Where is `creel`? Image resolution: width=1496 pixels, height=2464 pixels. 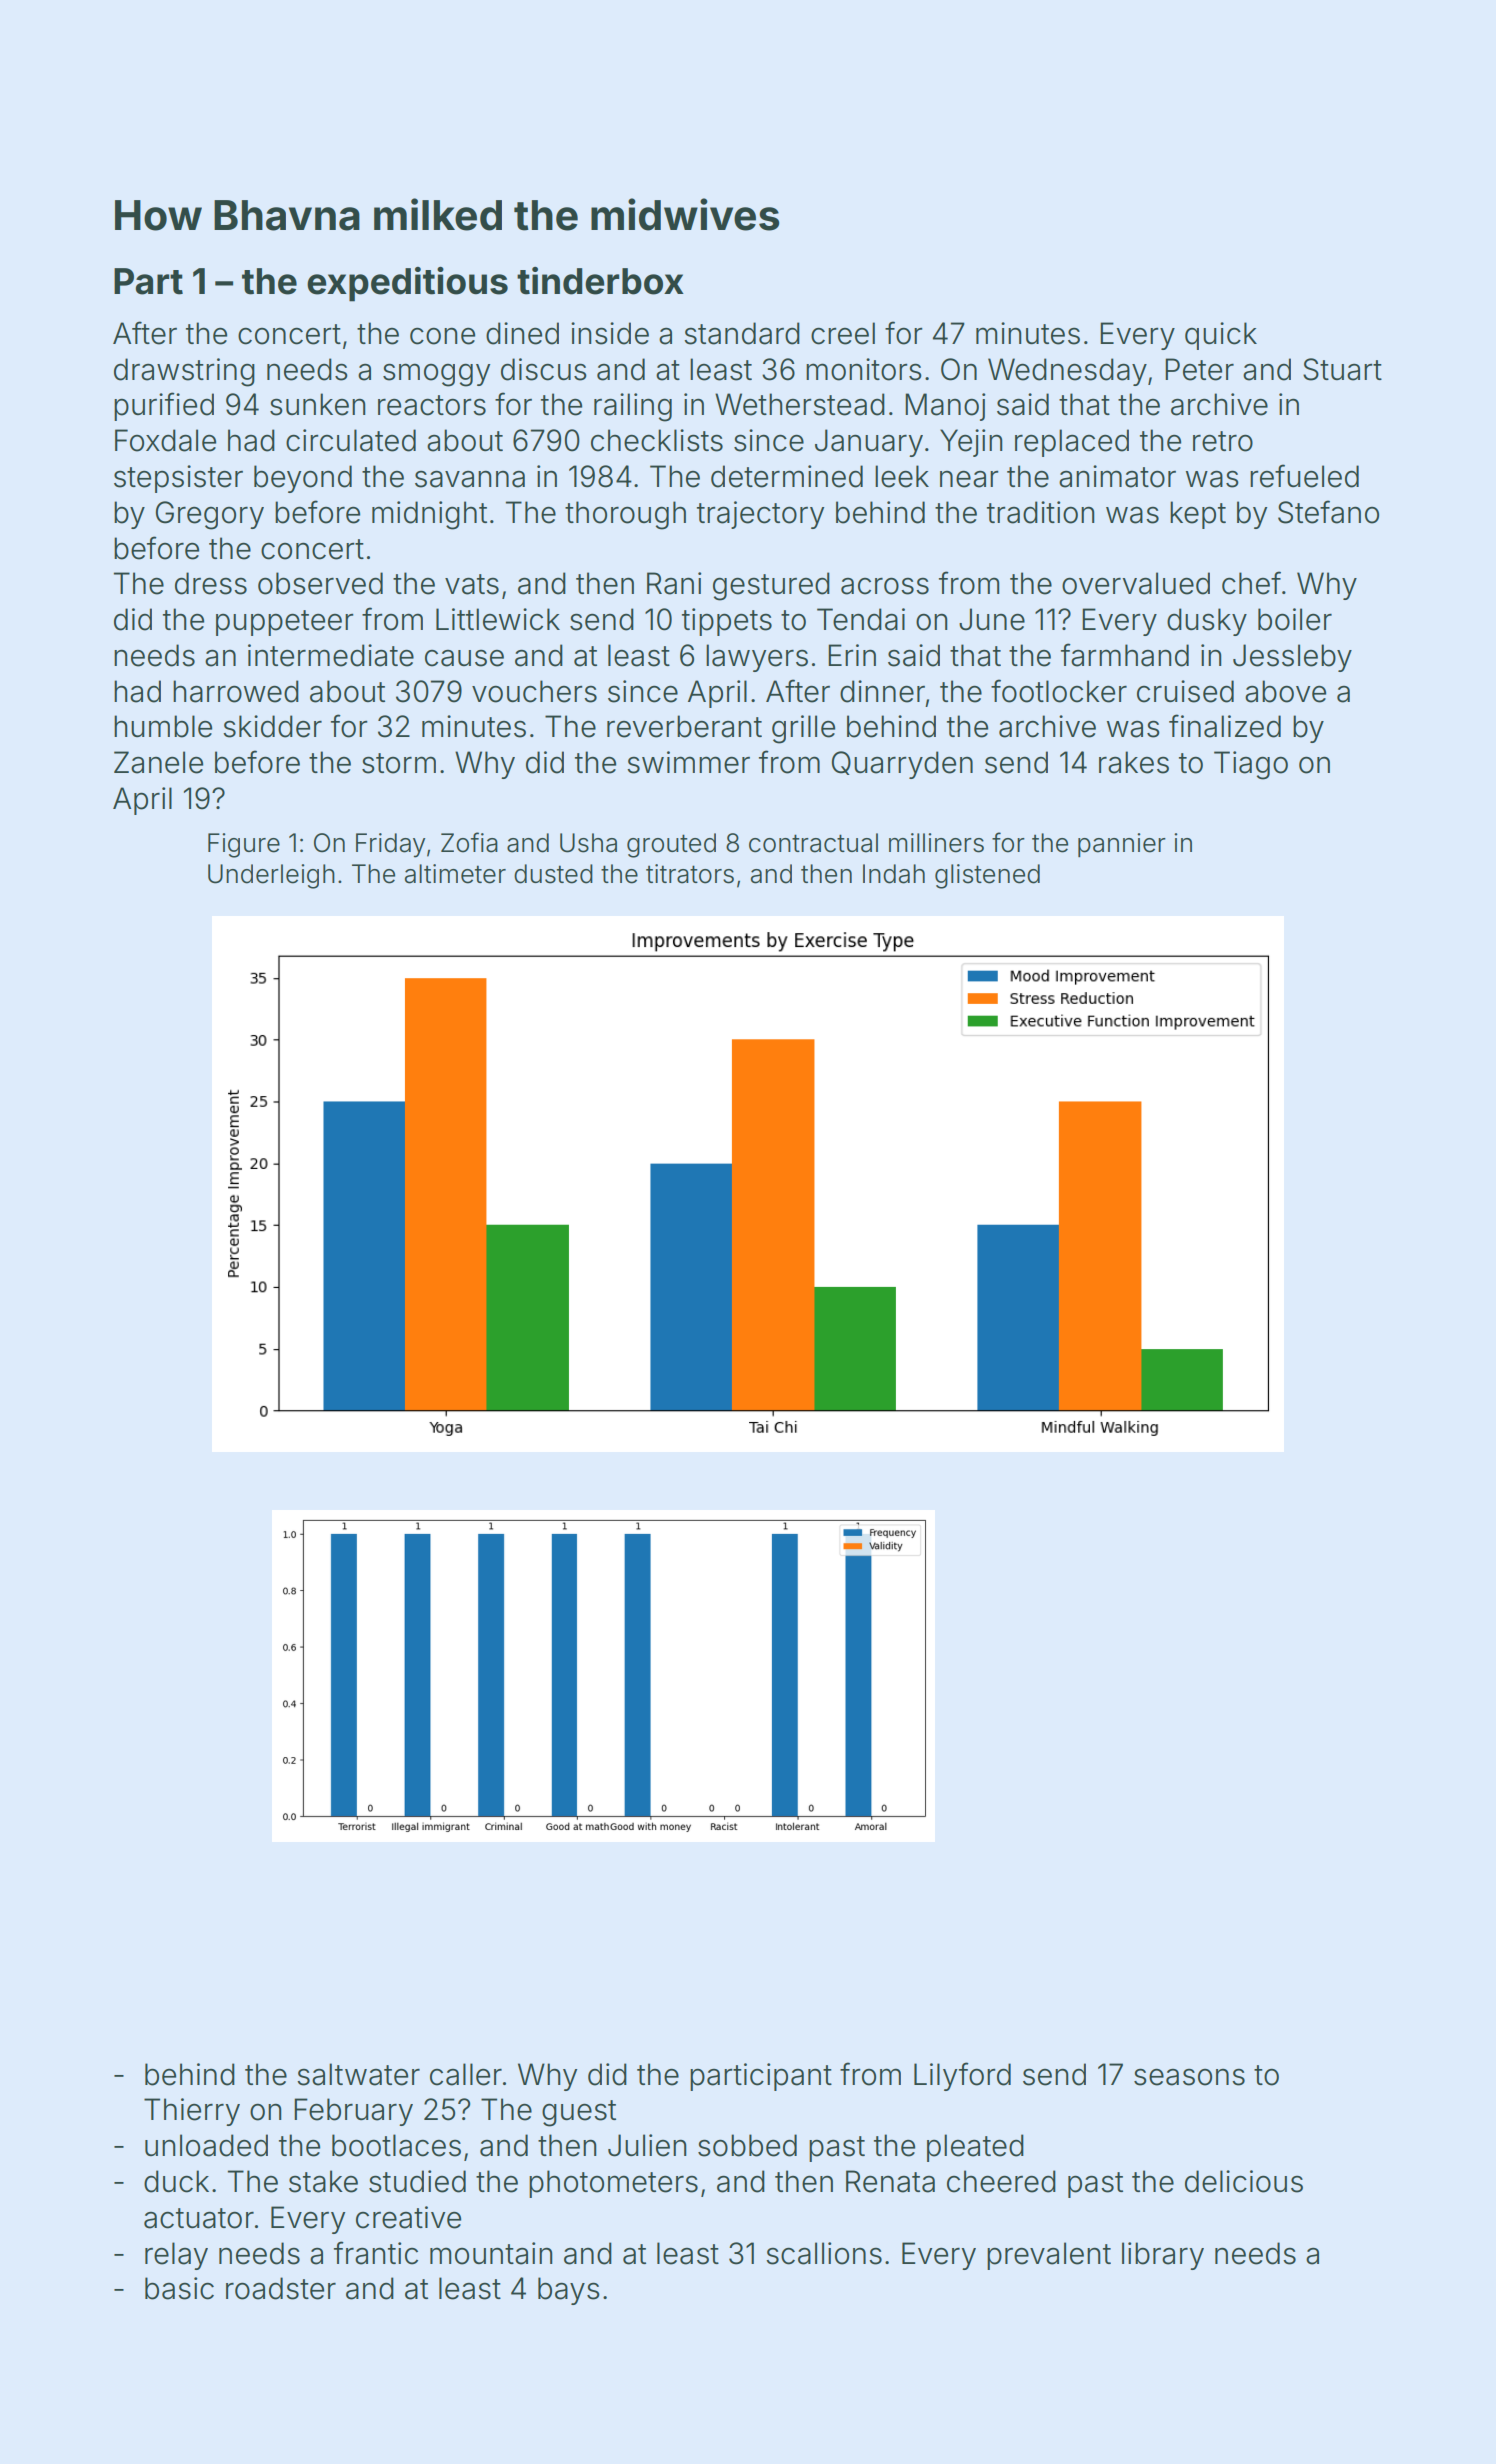
creel is located at coordinates (843, 333).
